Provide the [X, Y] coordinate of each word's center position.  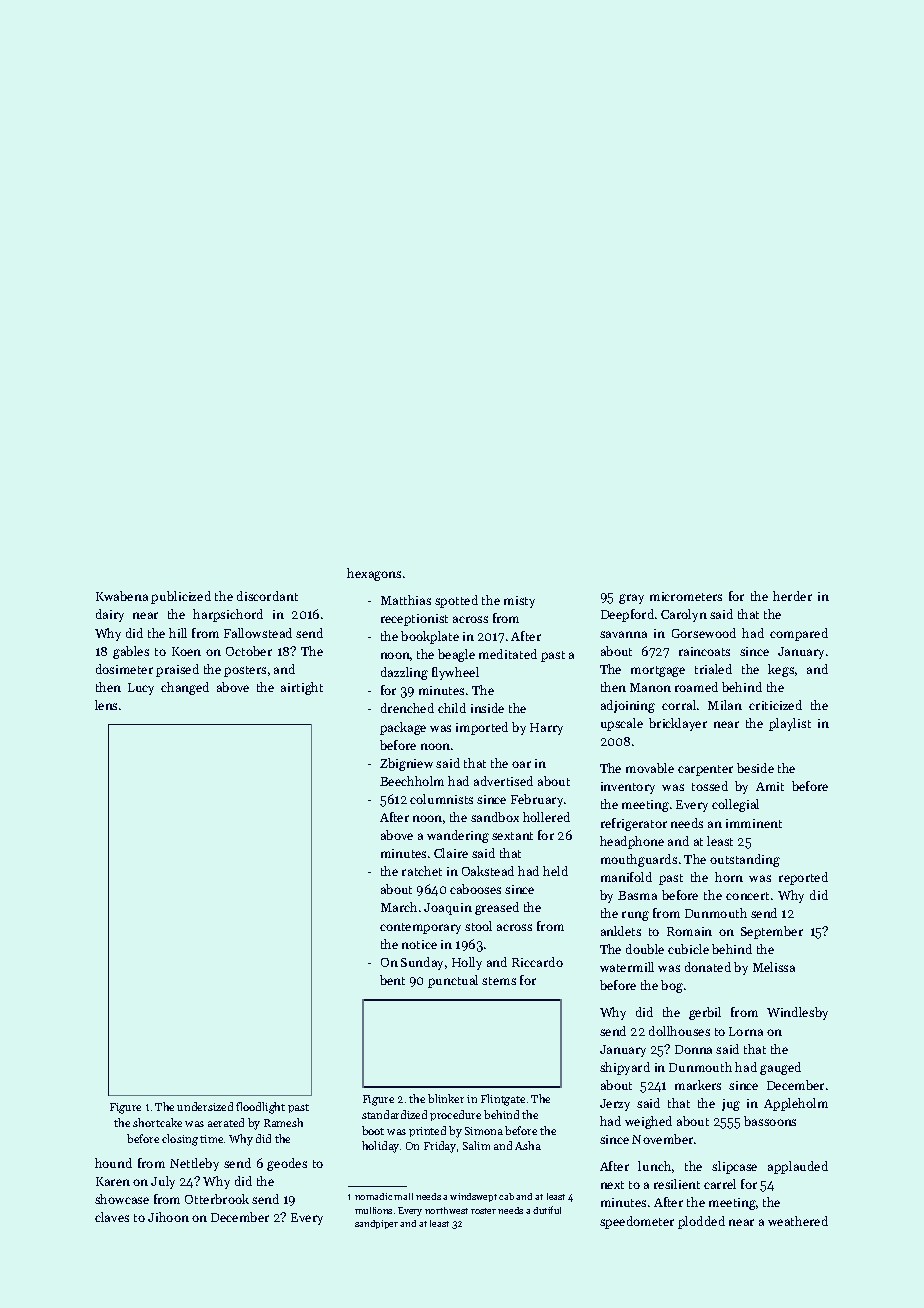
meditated [508, 654]
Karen [113, 1181]
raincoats [704, 651]
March [399, 907]
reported [803, 878]
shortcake [157, 1122]
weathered [798, 1221]
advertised [503, 781]
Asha [528, 1145]
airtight [302, 688]
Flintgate [503, 1100]
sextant [512, 836]
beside [755, 768]
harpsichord [228, 615]
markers [698, 1085]
